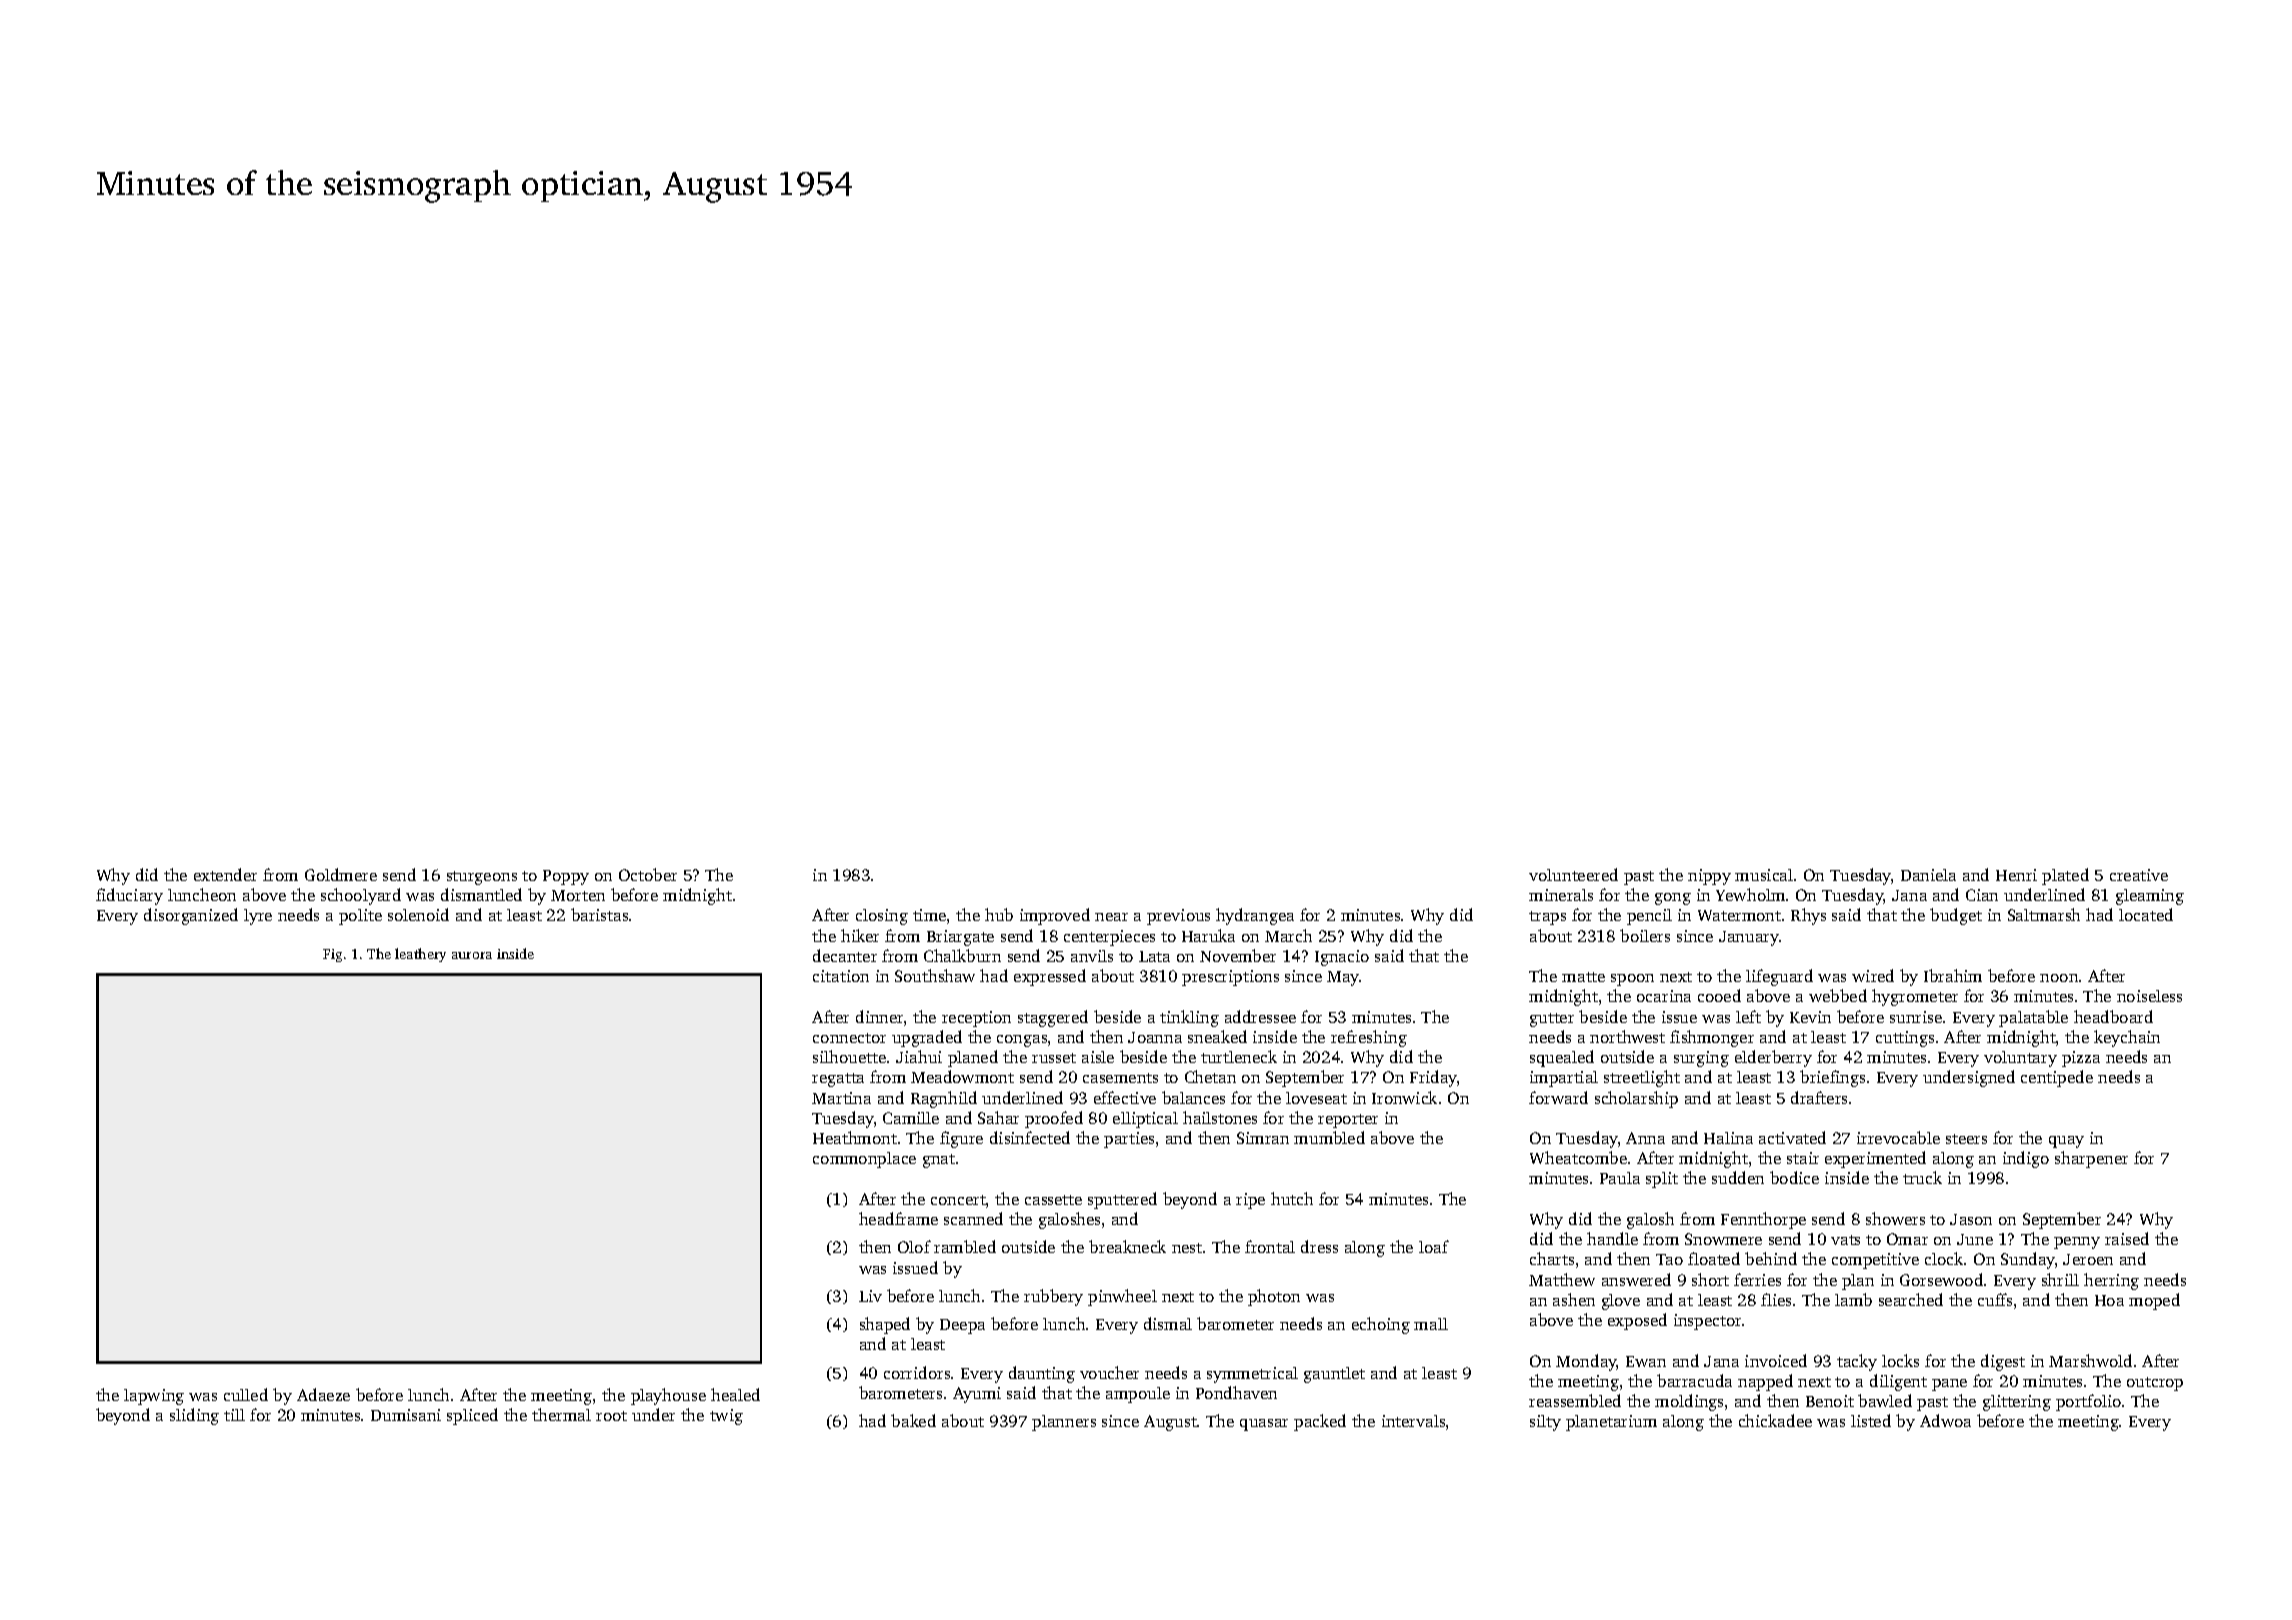 The image size is (2292, 1620). I want to click on volunteered, so click(1573, 874).
